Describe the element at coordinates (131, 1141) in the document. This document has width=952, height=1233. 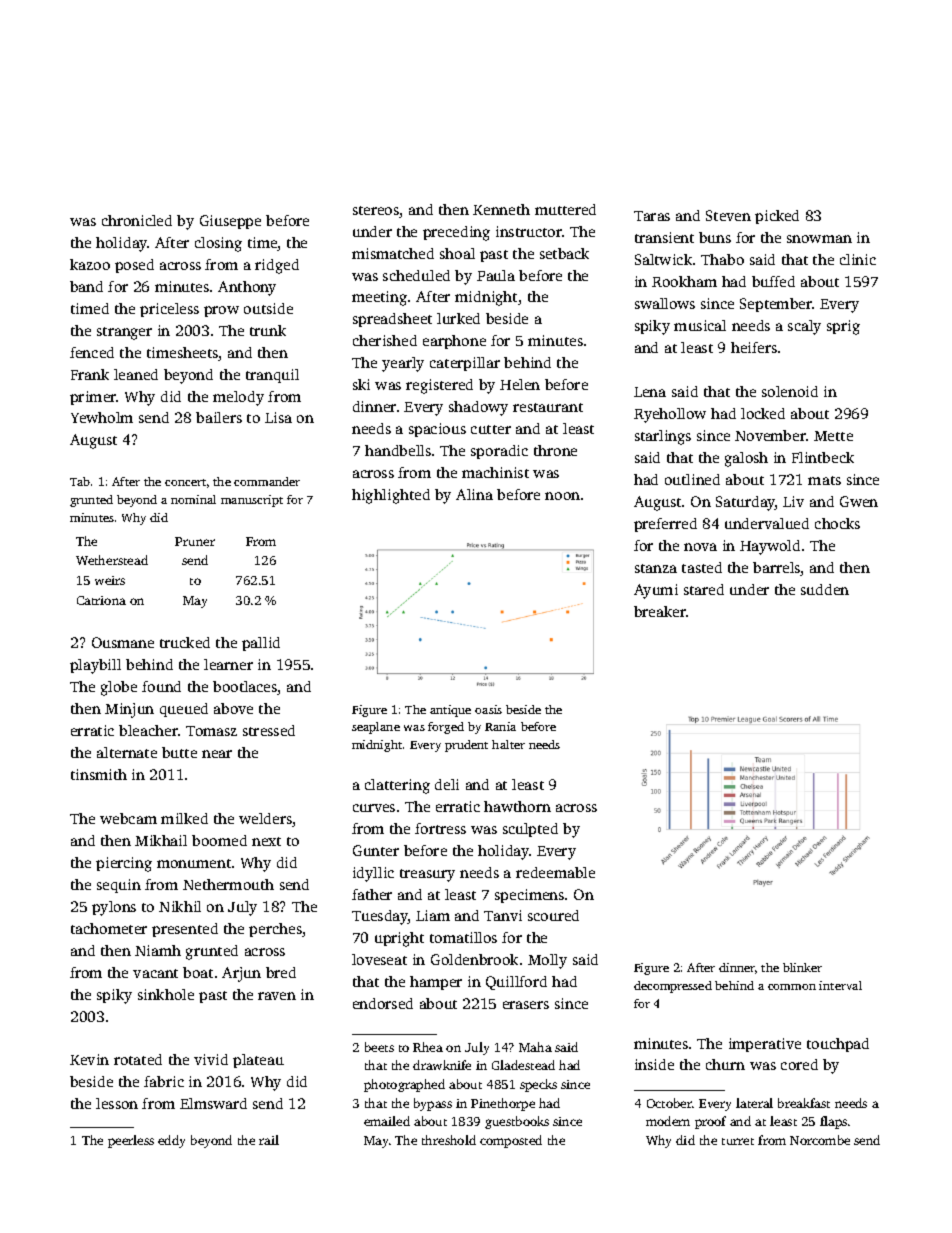
I see `peerless` at that location.
